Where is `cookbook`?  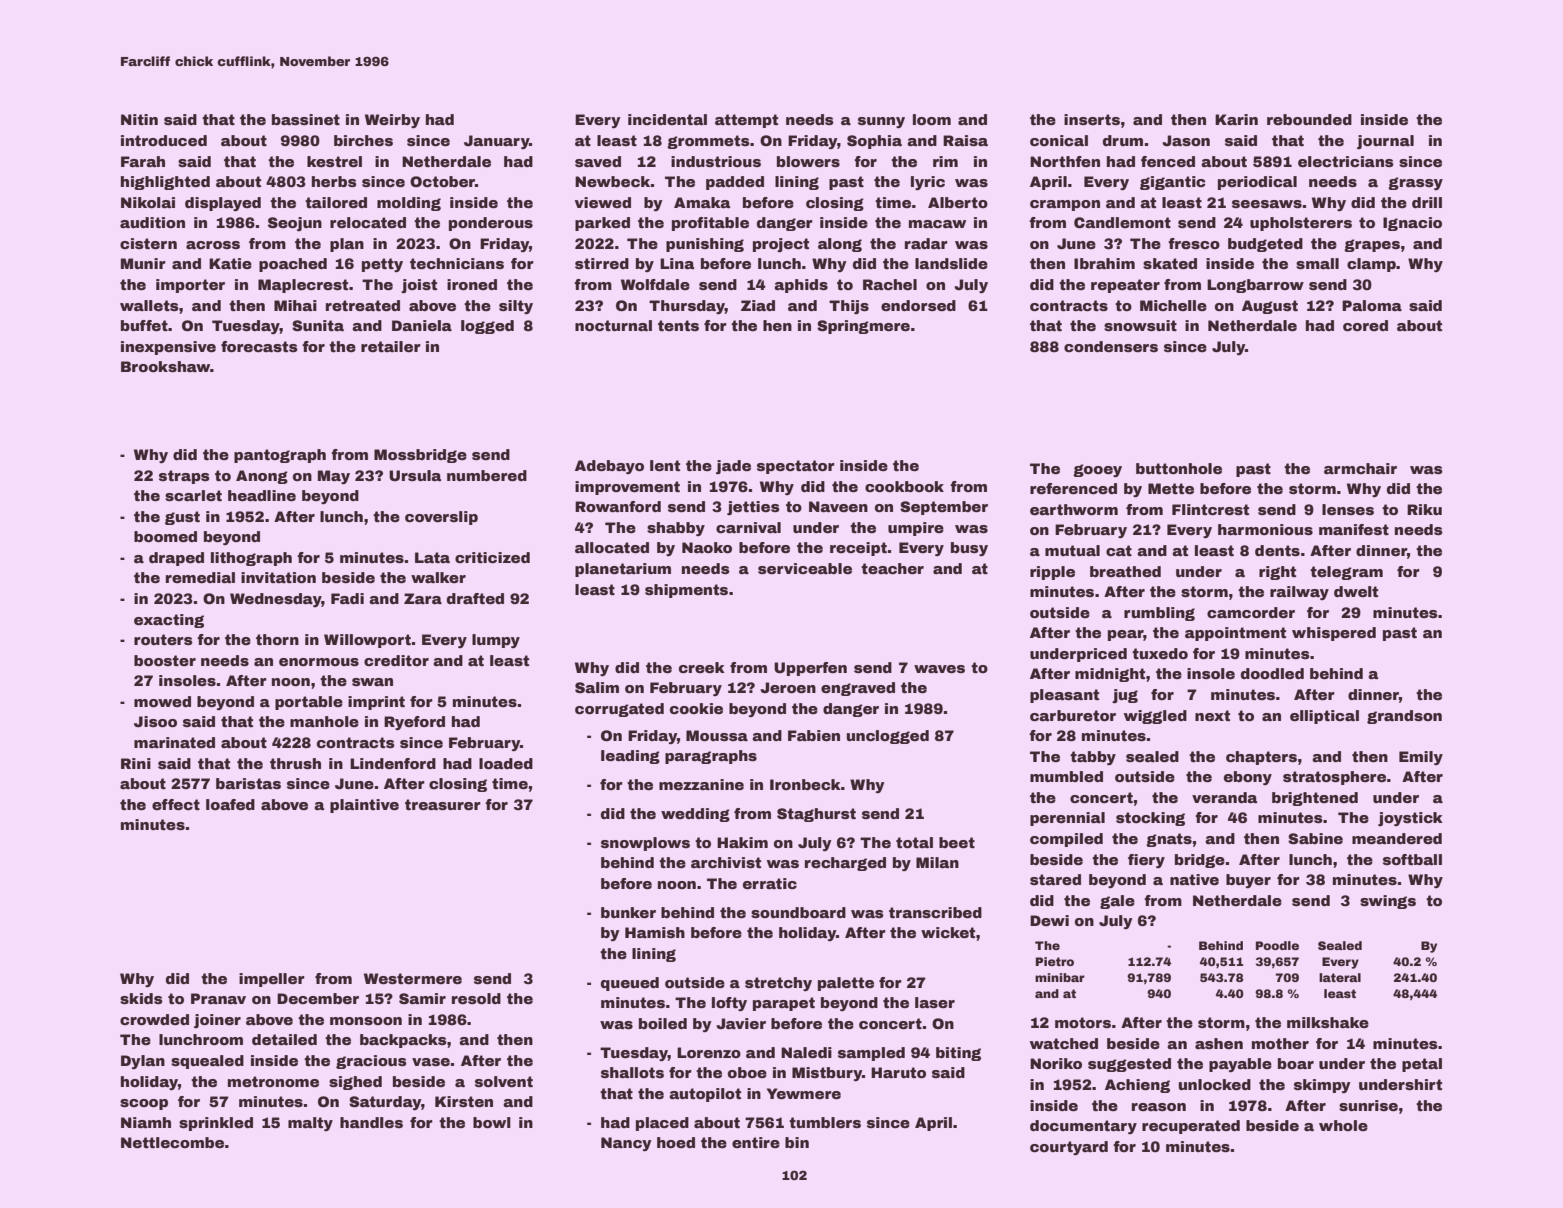
cookbook is located at coordinates (904, 486).
